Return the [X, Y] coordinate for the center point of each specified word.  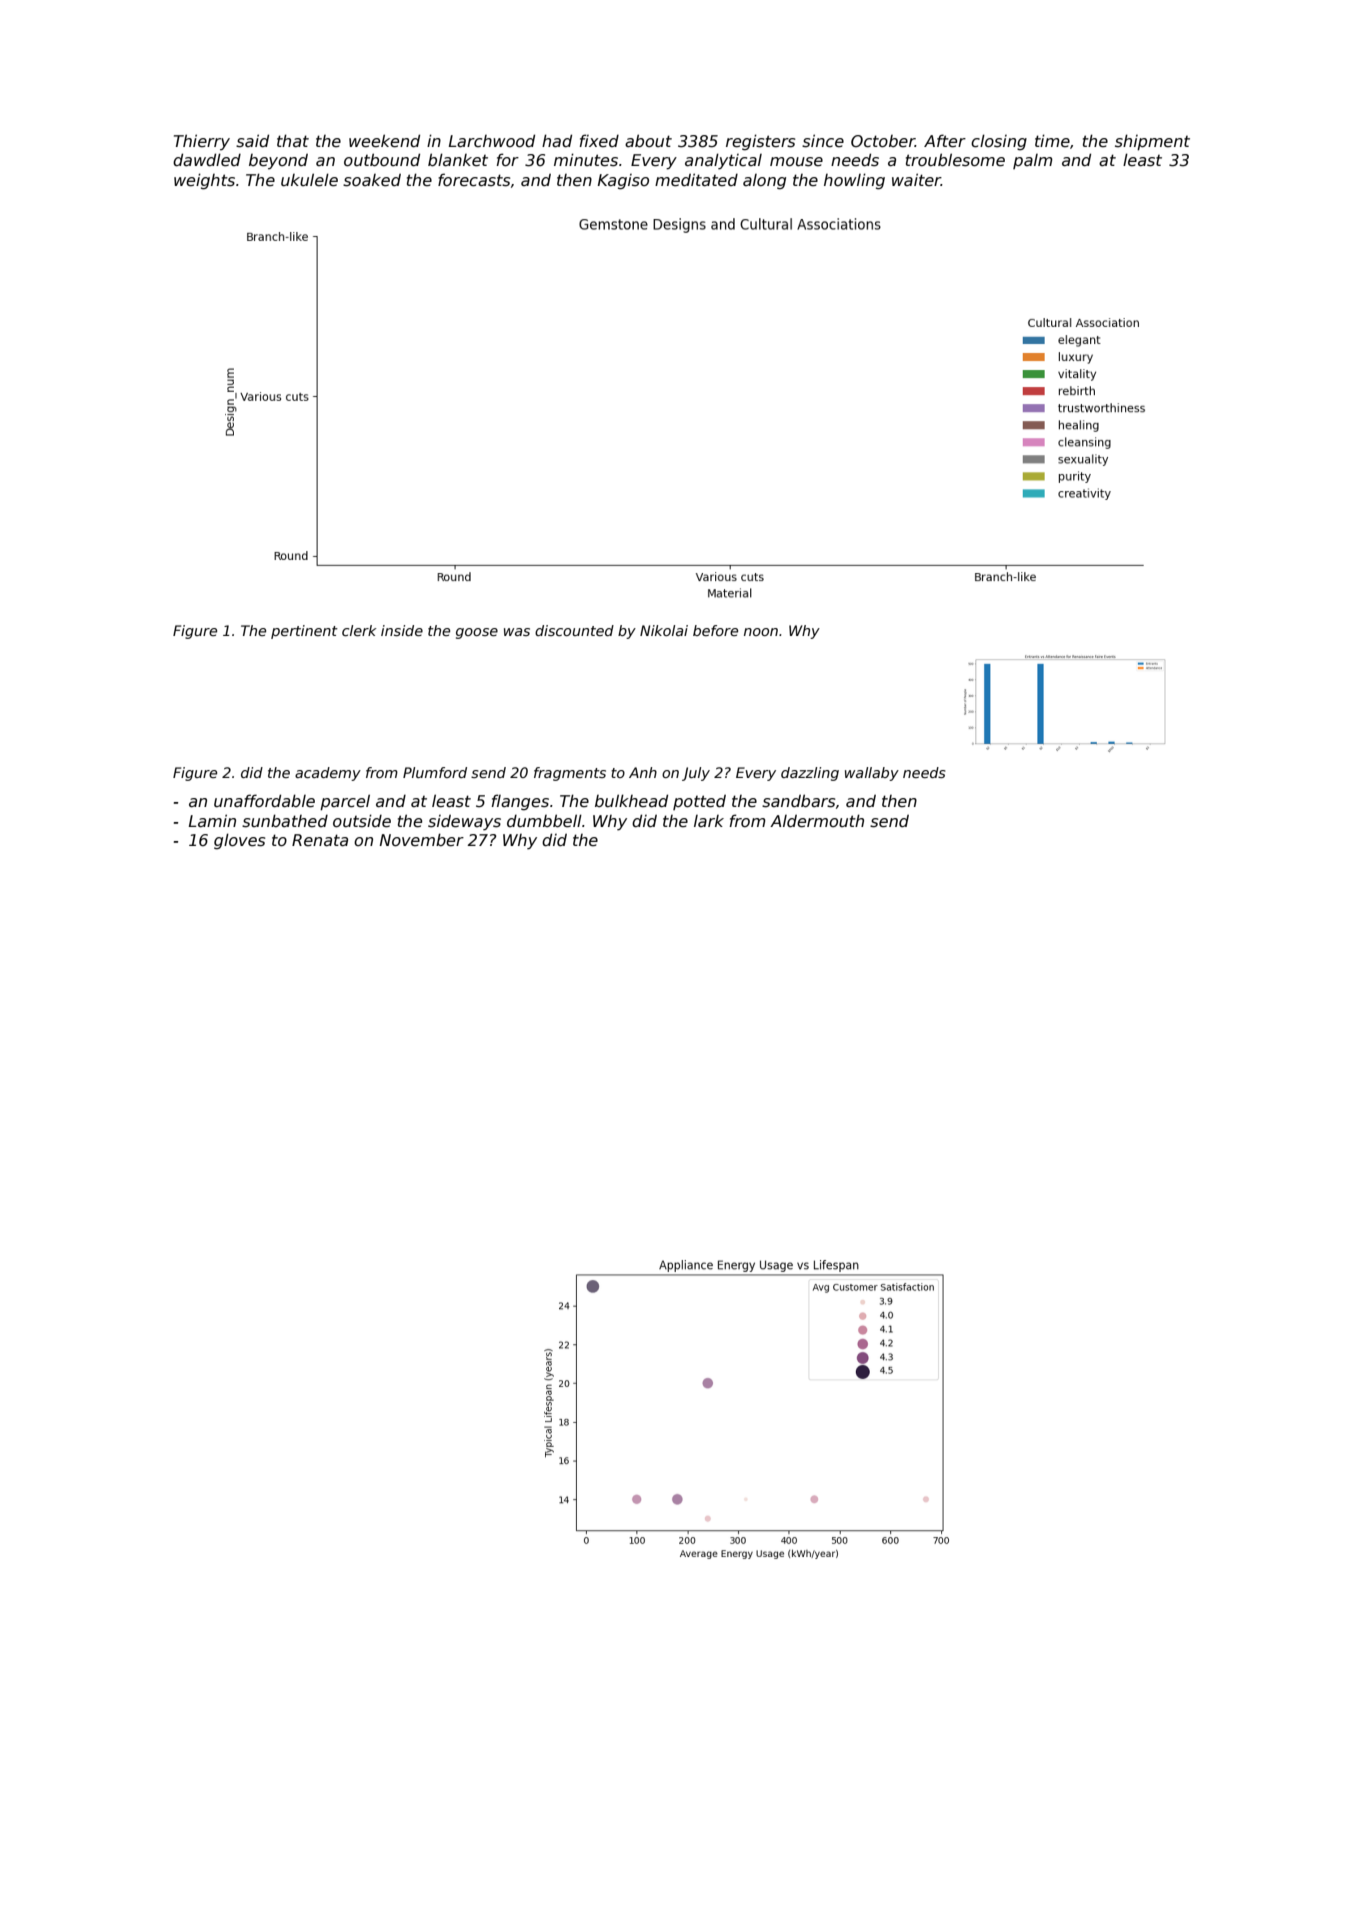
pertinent [304, 632]
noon [761, 632]
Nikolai [664, 630]
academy [328, 774]
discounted [574, 630]
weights [204, 181]
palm [1033, 161]
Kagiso [623, 182]
